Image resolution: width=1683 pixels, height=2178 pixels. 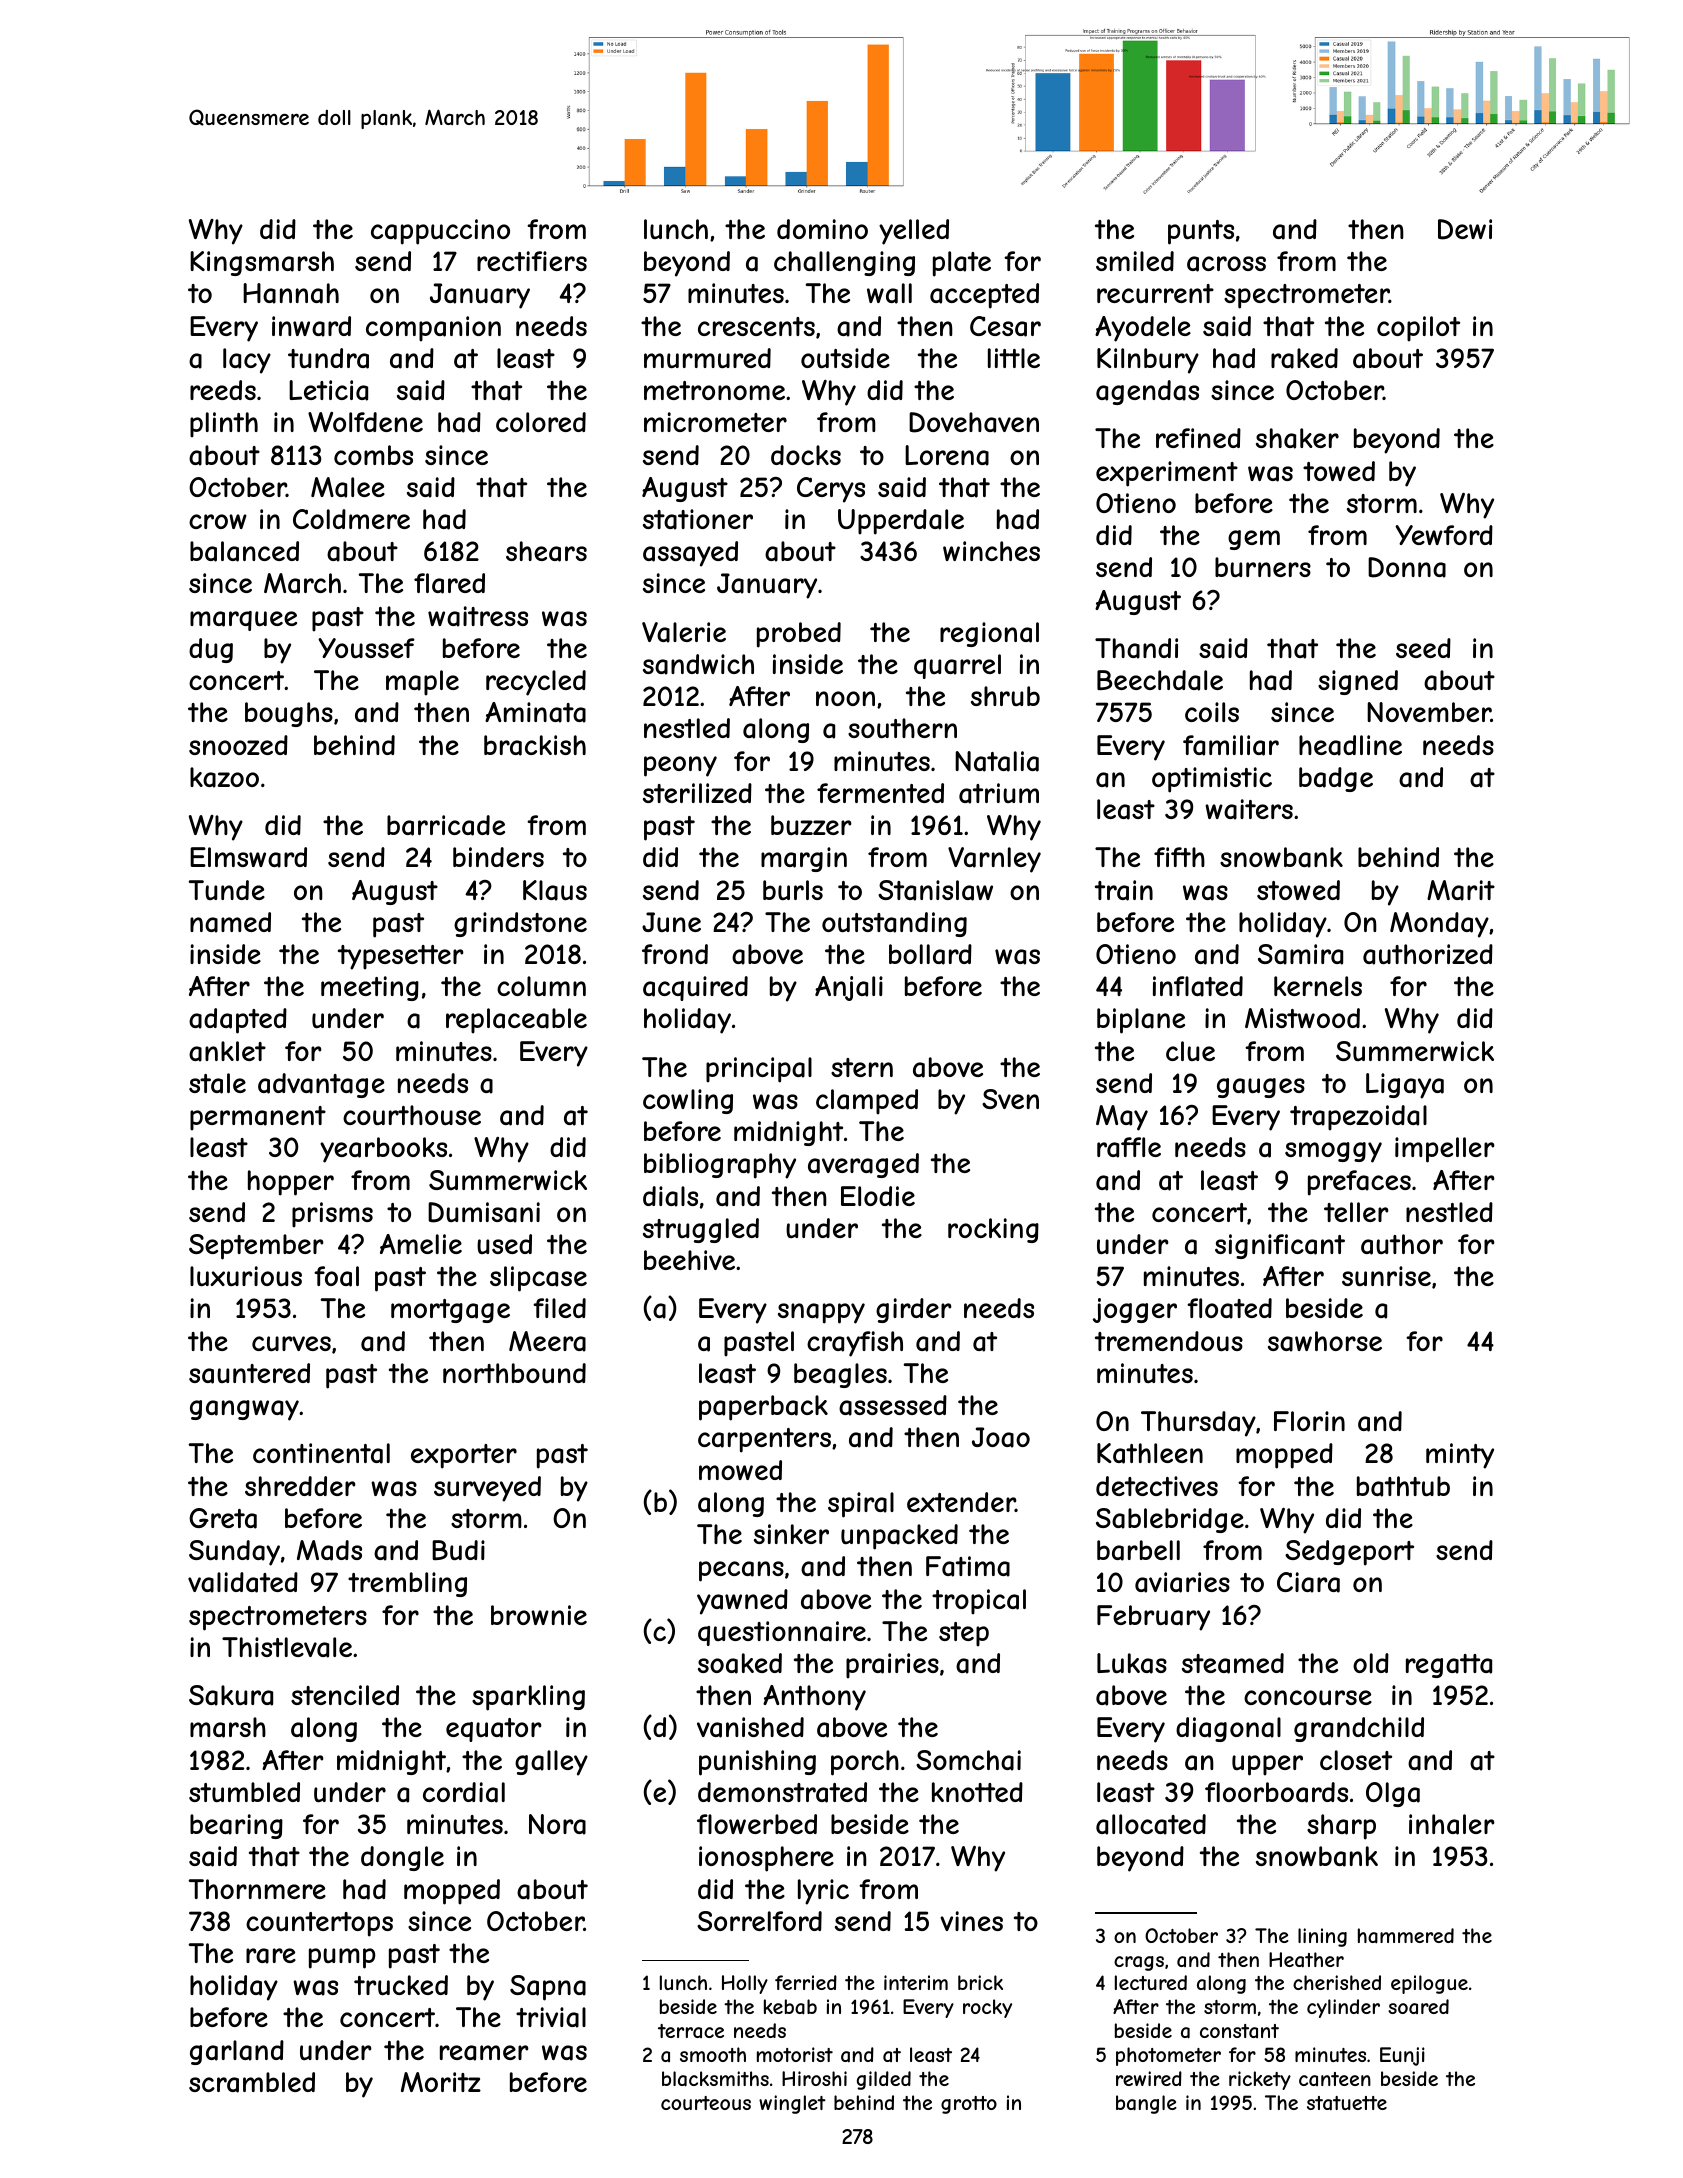 I want to click on knotted, so click(x=977, y=1792).
